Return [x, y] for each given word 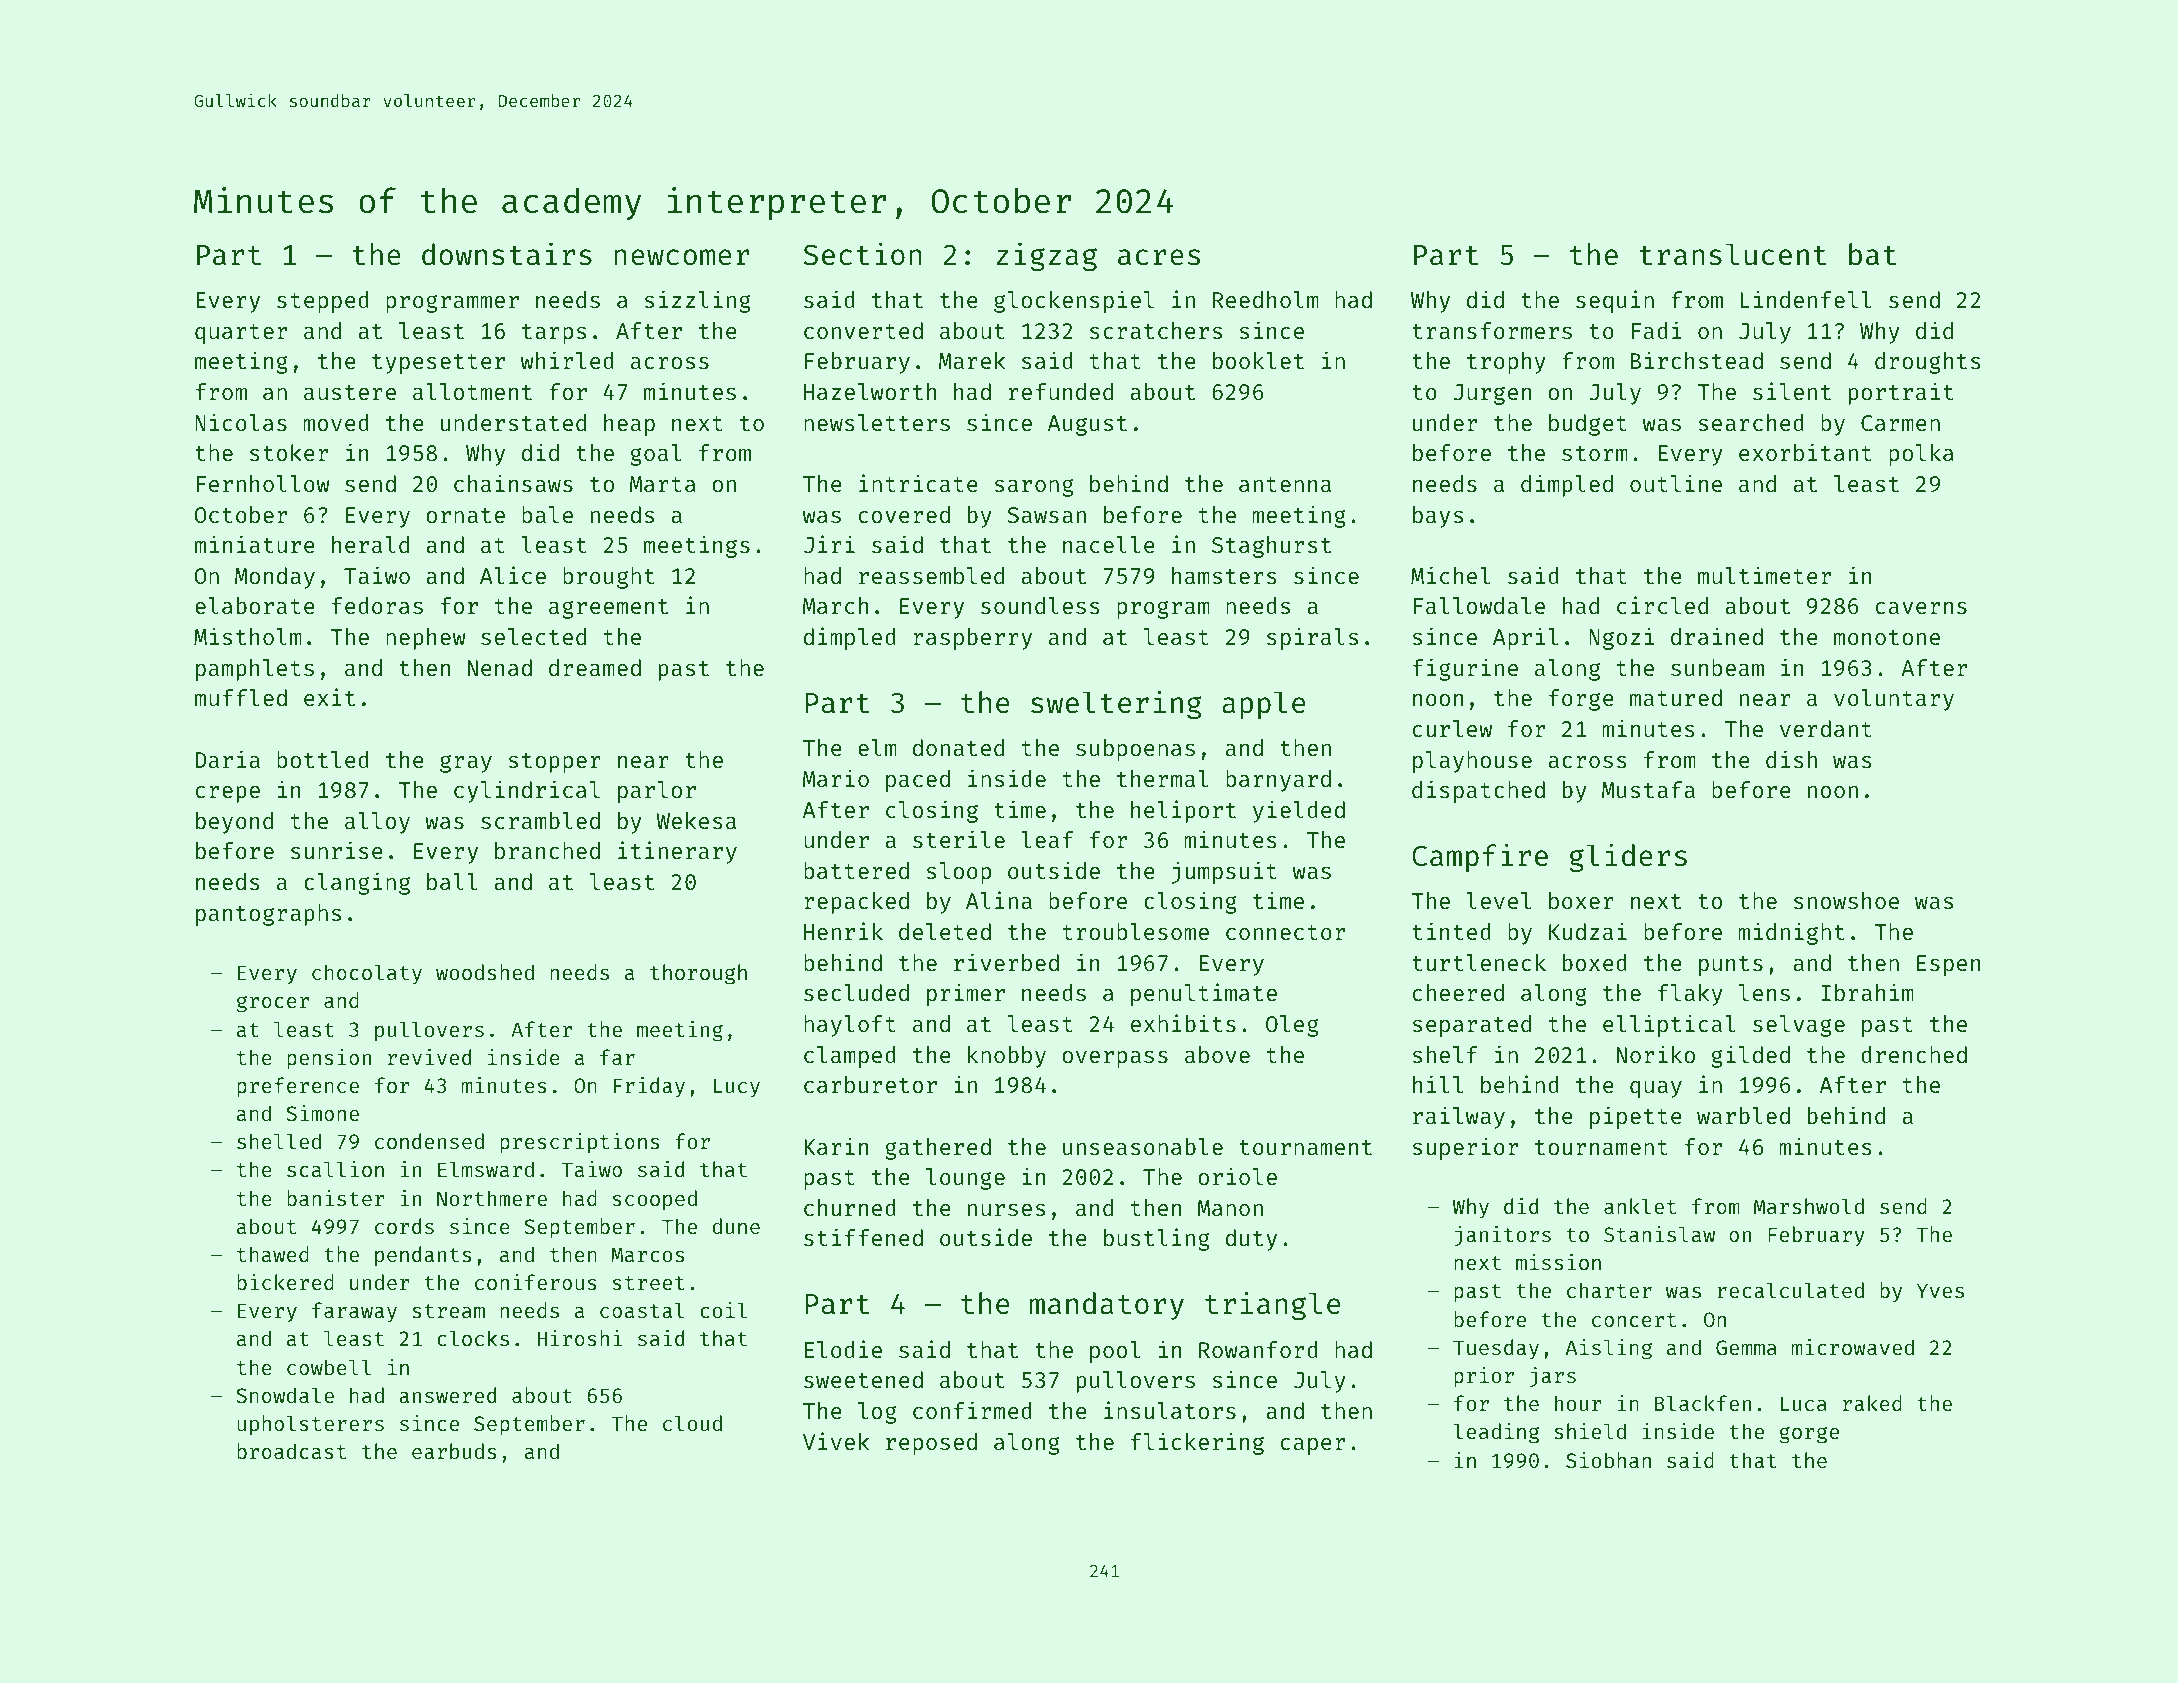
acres [1159, 257]
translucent [1732, 254]
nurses [1006, 1210]
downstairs [507, 254]
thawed [273, 1254]
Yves [1940, 1290]
